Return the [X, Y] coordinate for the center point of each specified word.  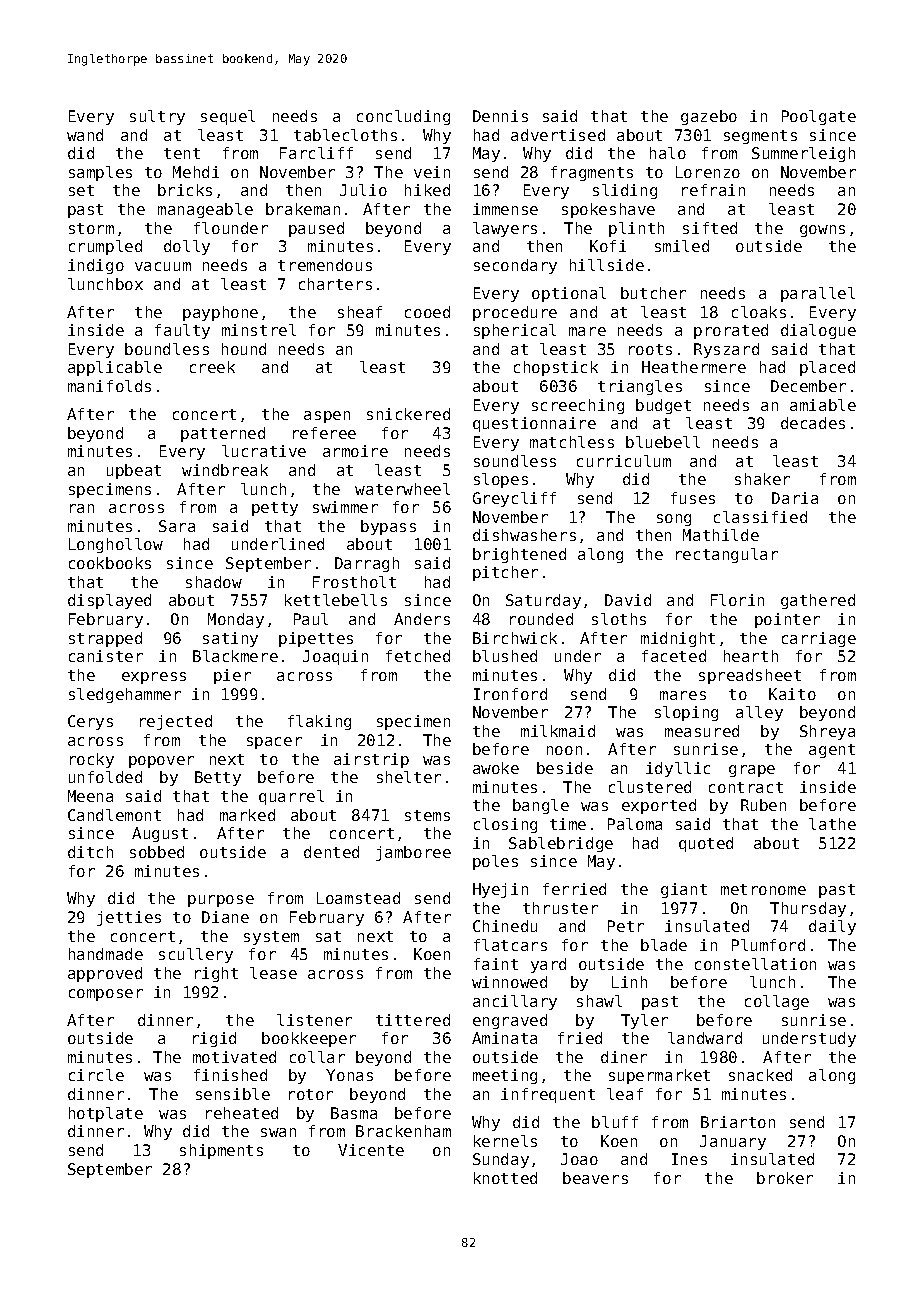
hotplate [106, 1114]
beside [565, 768]
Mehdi [196, 172]
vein [432, 172]
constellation [755, 964]
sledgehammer [125, 695]
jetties [129, 918]
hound [244, 349]
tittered [413, 1020]
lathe [832, 824]
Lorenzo [708, 172]
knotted [505, 1178]
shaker [762, 479]
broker [785, 1178]
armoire [355, 451]
